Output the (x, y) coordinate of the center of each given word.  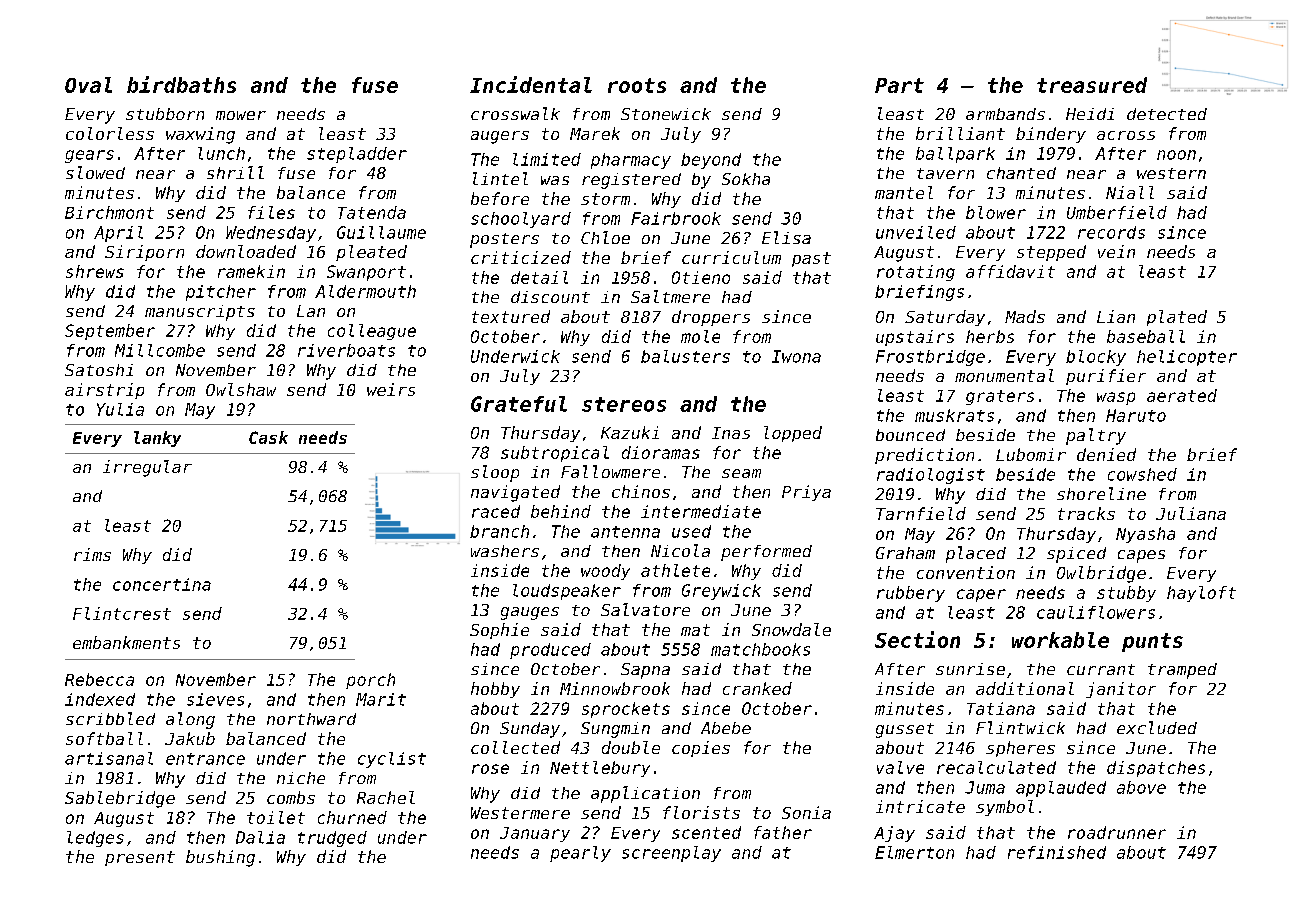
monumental (1004, 375)
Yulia (120, 409)
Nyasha (1145, 535)
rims (92, 554)
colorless (110, 133)
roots (637, 85)
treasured (1092, 85)
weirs (391, 389)
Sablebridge (120, 799)
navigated (515, 493)
